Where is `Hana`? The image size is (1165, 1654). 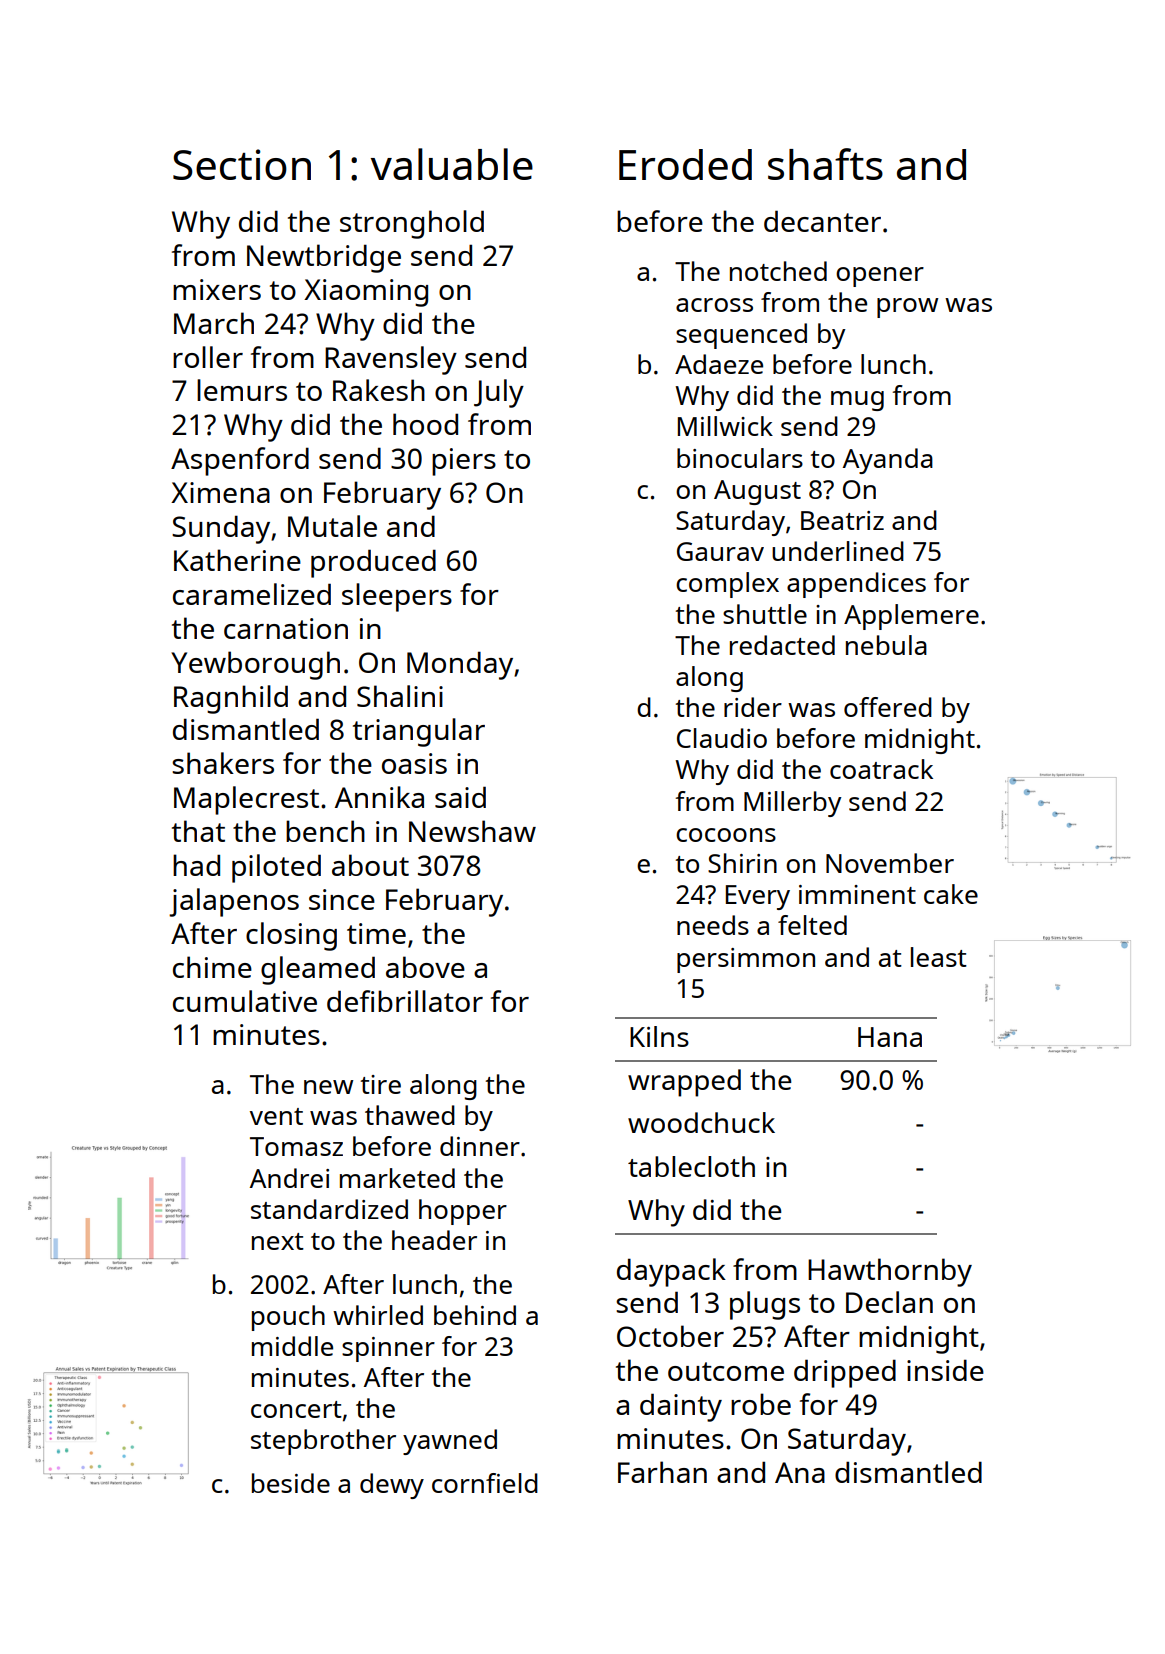 Hana is located at coordinates (890, 1037).
